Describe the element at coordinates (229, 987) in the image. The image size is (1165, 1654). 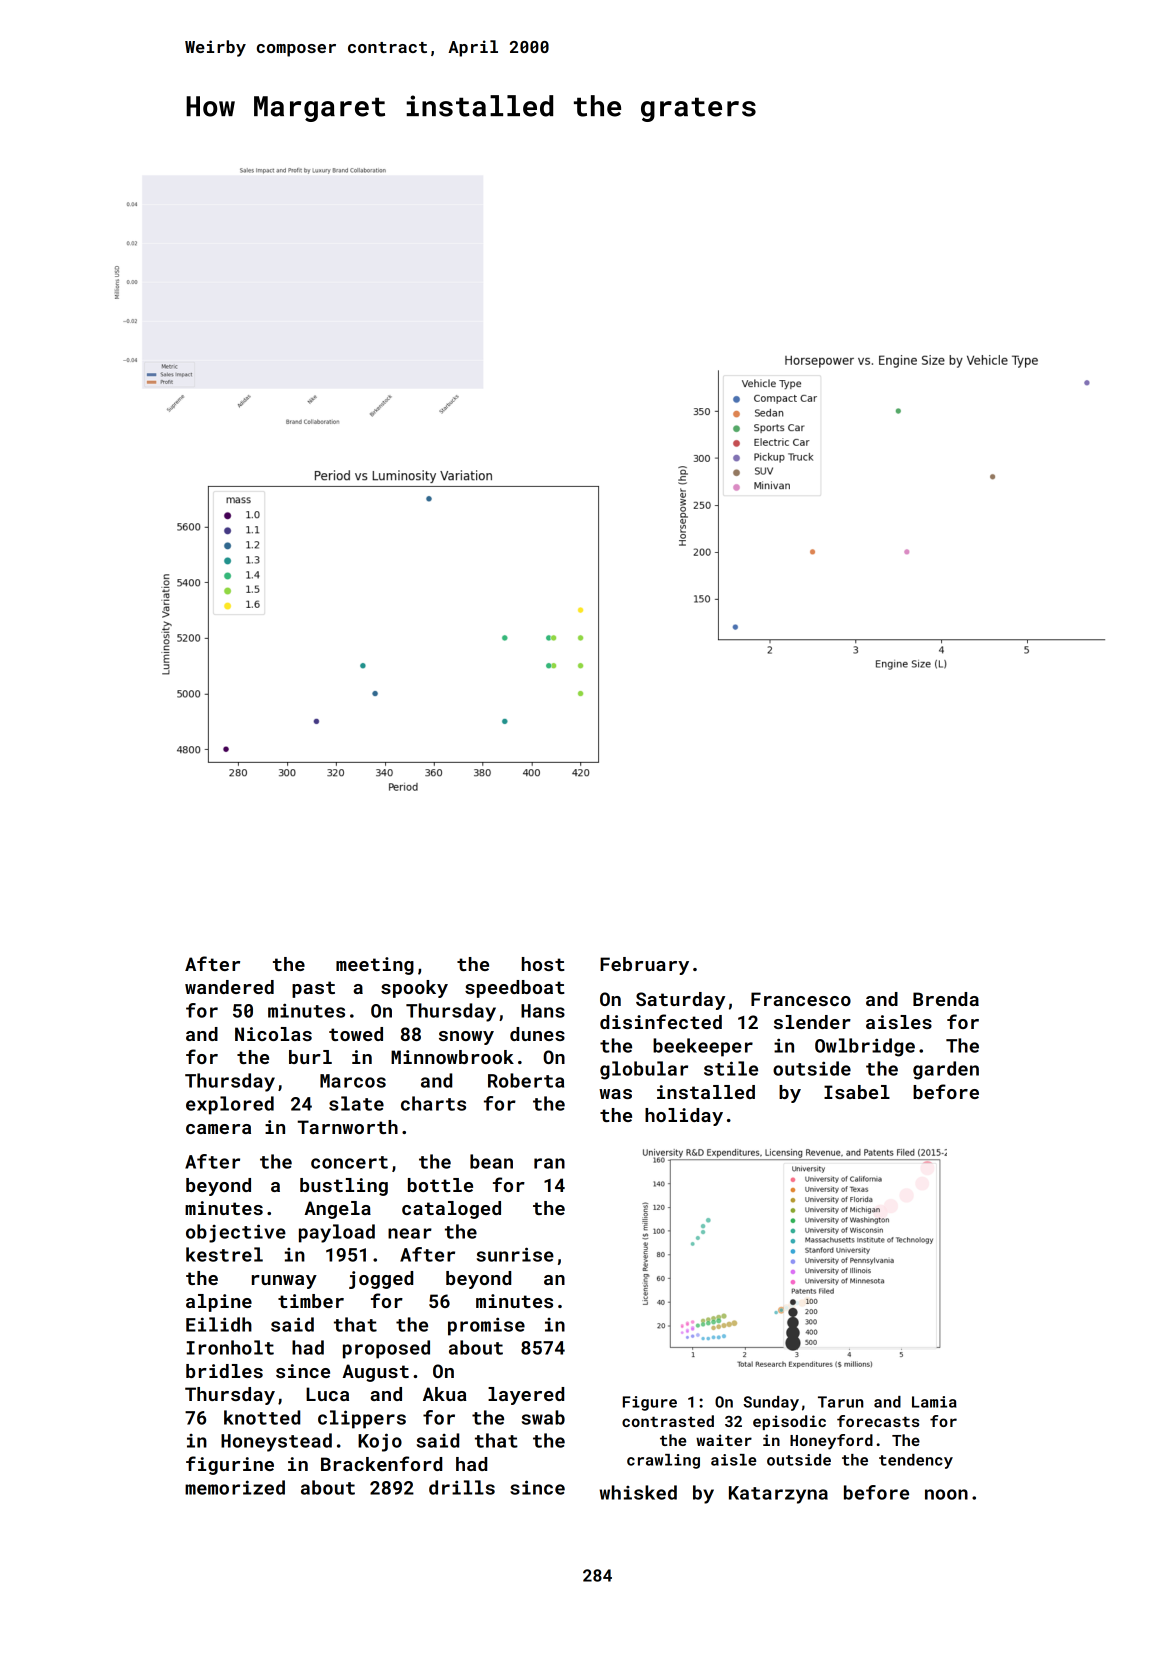
I see `wandered` at that location.
